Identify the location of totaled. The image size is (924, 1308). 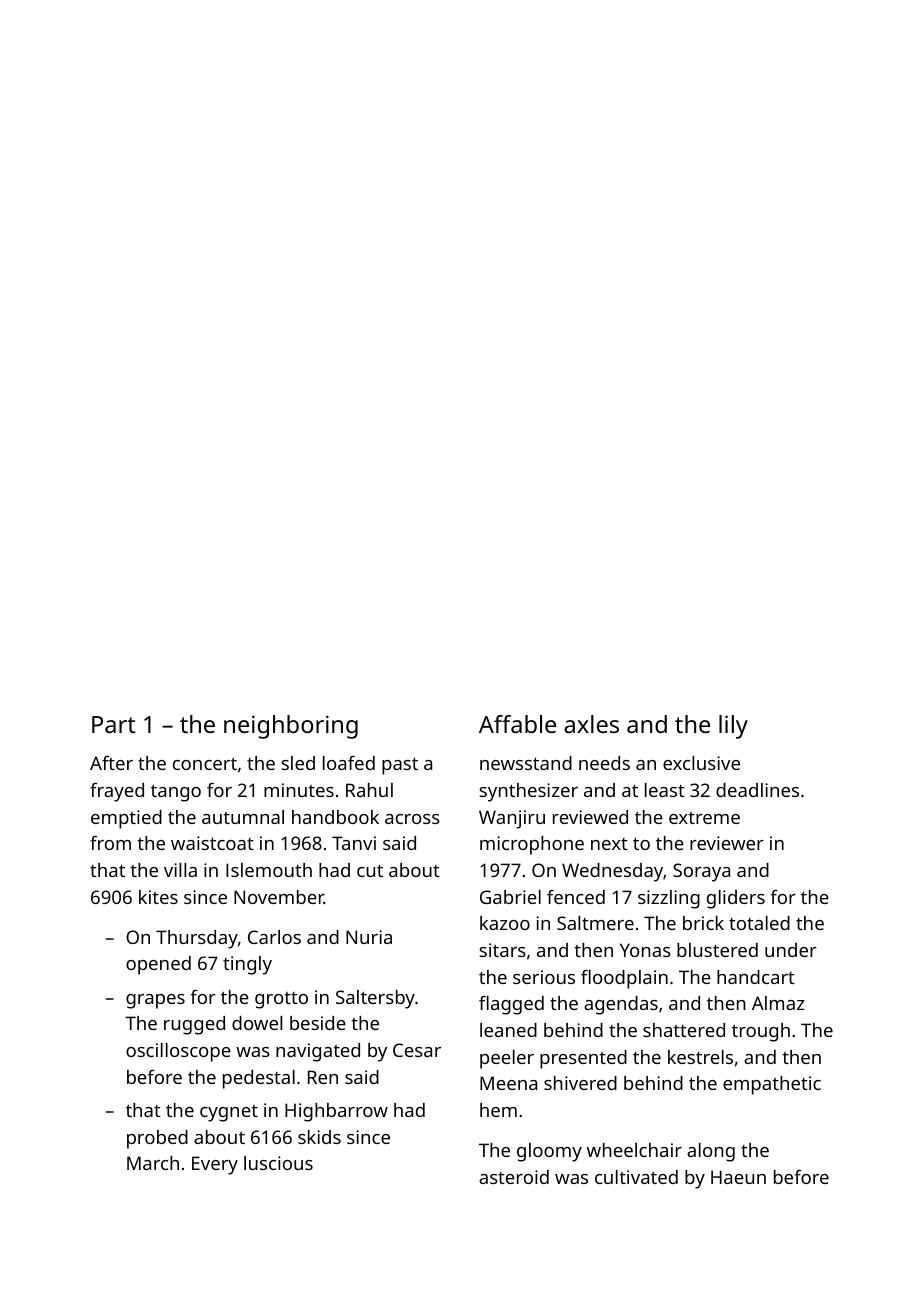
(759, 923).
